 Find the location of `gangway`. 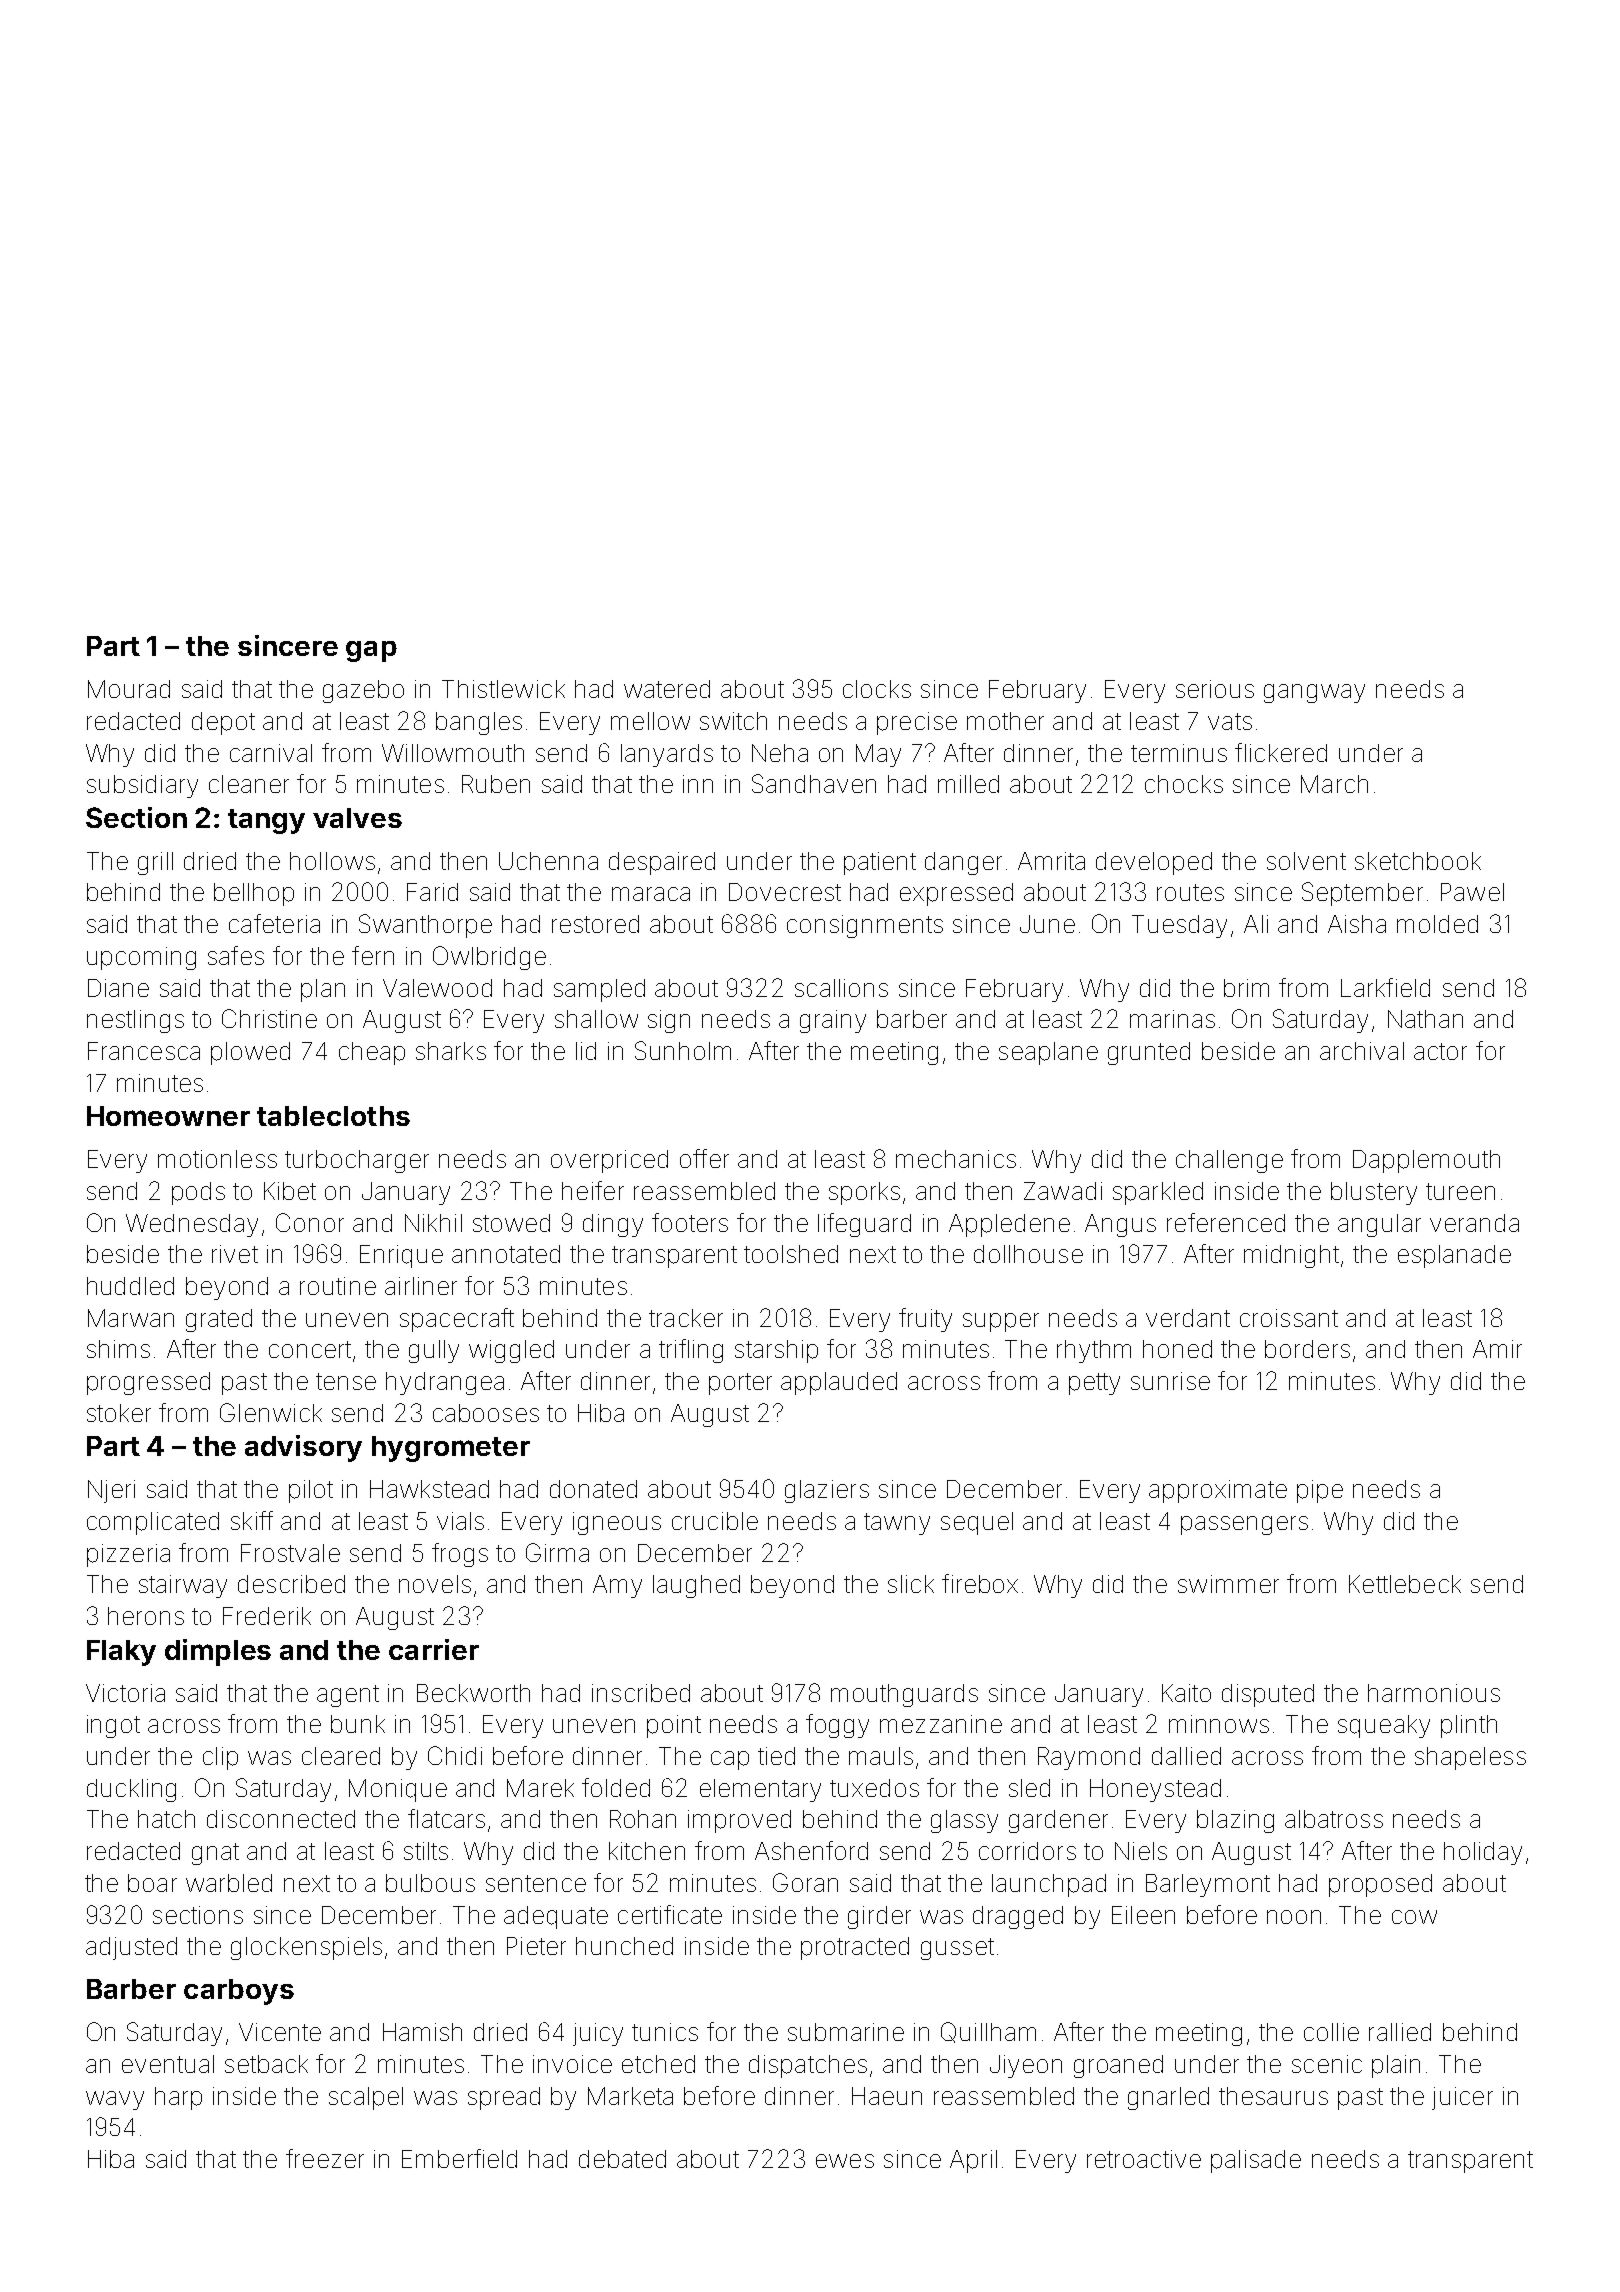

gangway is located at coordinates (1314, 693).
